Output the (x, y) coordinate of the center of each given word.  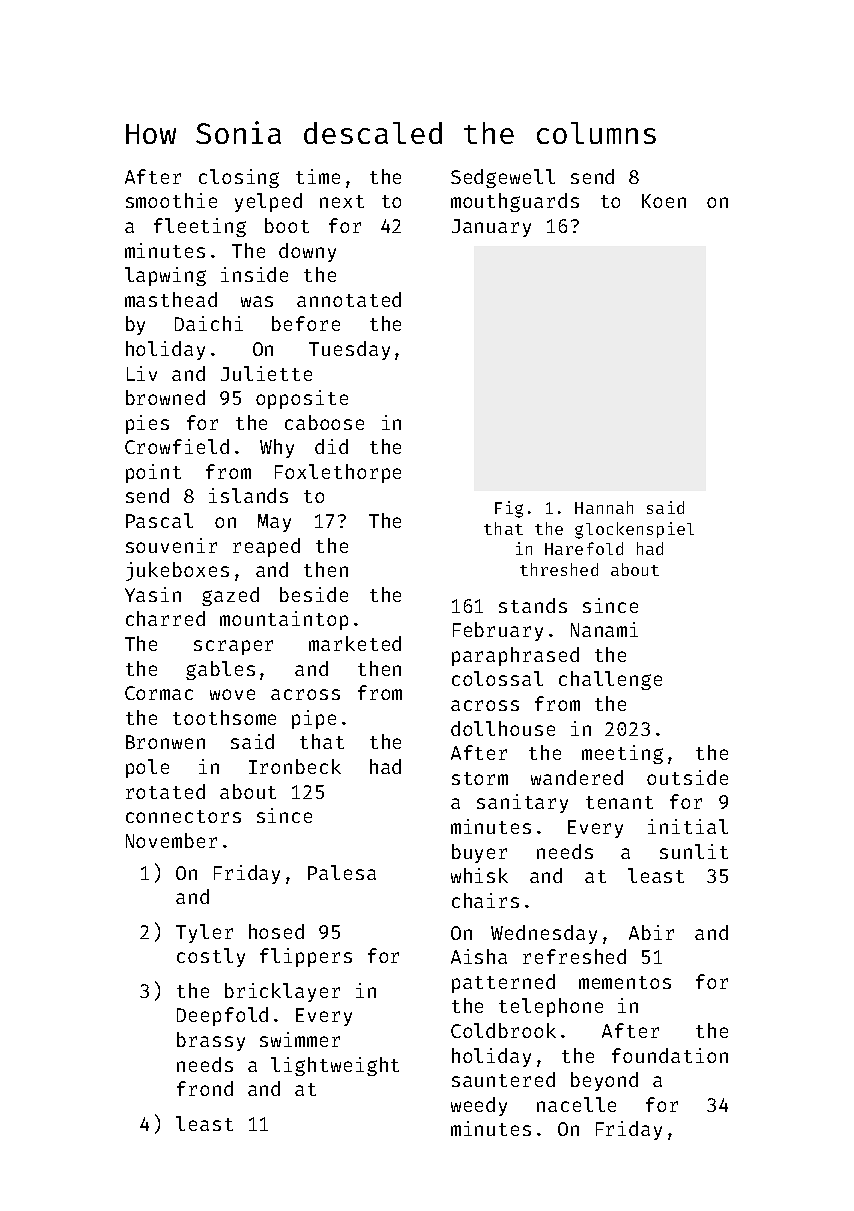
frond (205, 1088)
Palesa (342, 872)
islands (248, 495)
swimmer (300, 1039)
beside (314, 594)
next (342, 201)
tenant (619, 802)
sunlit (694, 851)
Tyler (204, 933)
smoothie (171, 200)
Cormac (159, 693)
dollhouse (503, 728)
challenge (610, 680)
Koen (664, 201)
